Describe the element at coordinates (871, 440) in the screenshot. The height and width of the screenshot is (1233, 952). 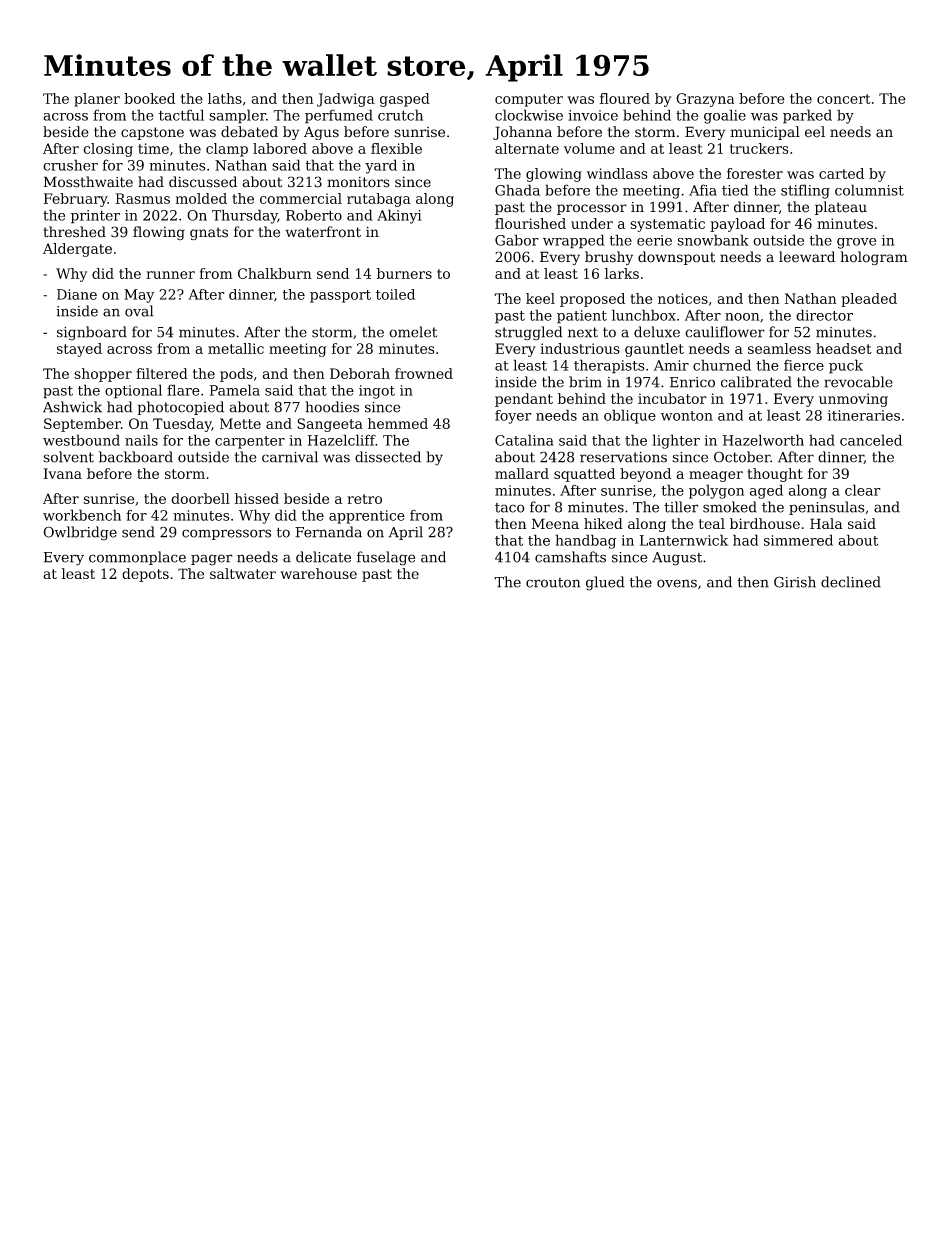
I see `canceled` at that location.
